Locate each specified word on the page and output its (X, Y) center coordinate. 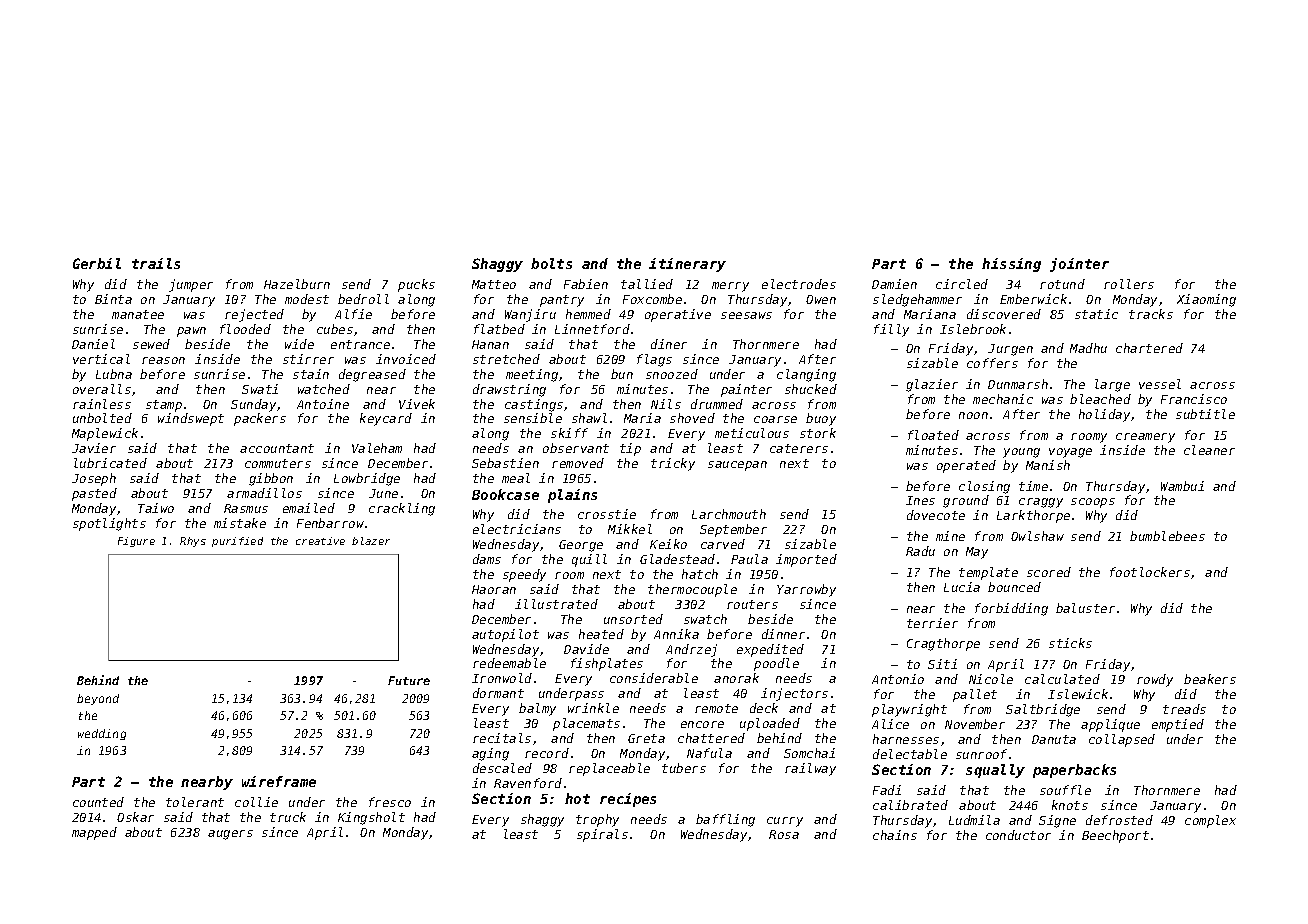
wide (299, 344)
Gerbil (97, 263)
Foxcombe (652, 299)
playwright (909, 710)
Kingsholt (371, 818)
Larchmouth (729, 514)
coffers (992, 363)
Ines (920, 500)
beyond (98, 699)
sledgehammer (917, 300)
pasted (94, 494)
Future (409, 680)
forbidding (1011, 609)
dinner (783, 634)
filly (891, 330)
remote (716, 708)
